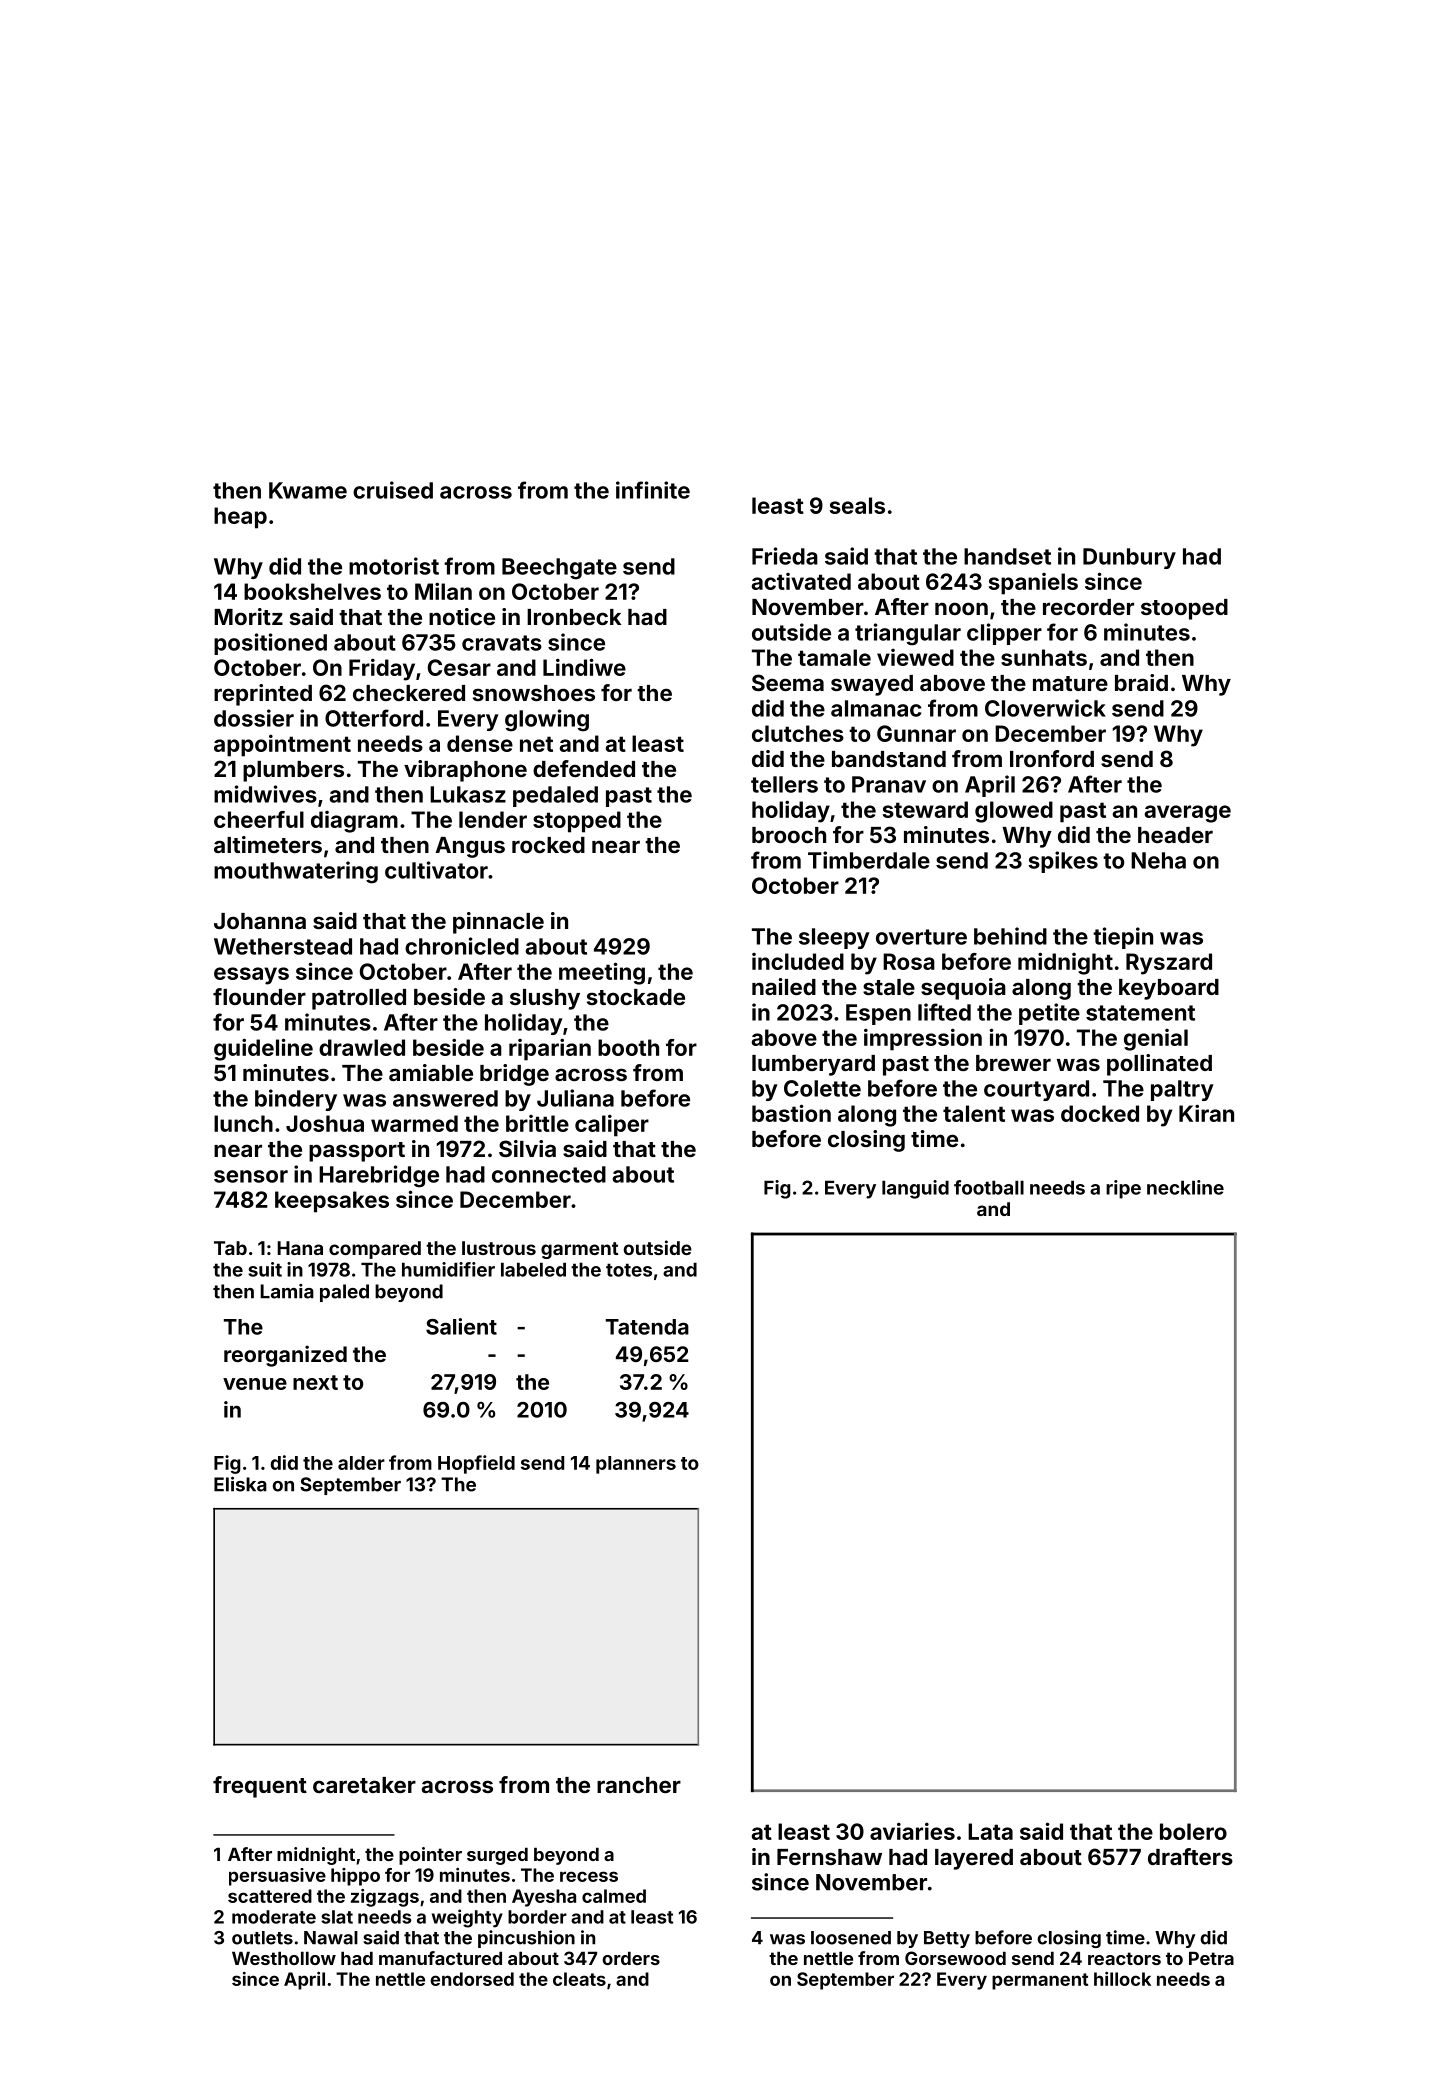 The height and width of the page is (2100, 1450). What do you see at coordinates (829, 1857) in the page?
I see `Fernshaw` at bounding box center [829, 1857].
